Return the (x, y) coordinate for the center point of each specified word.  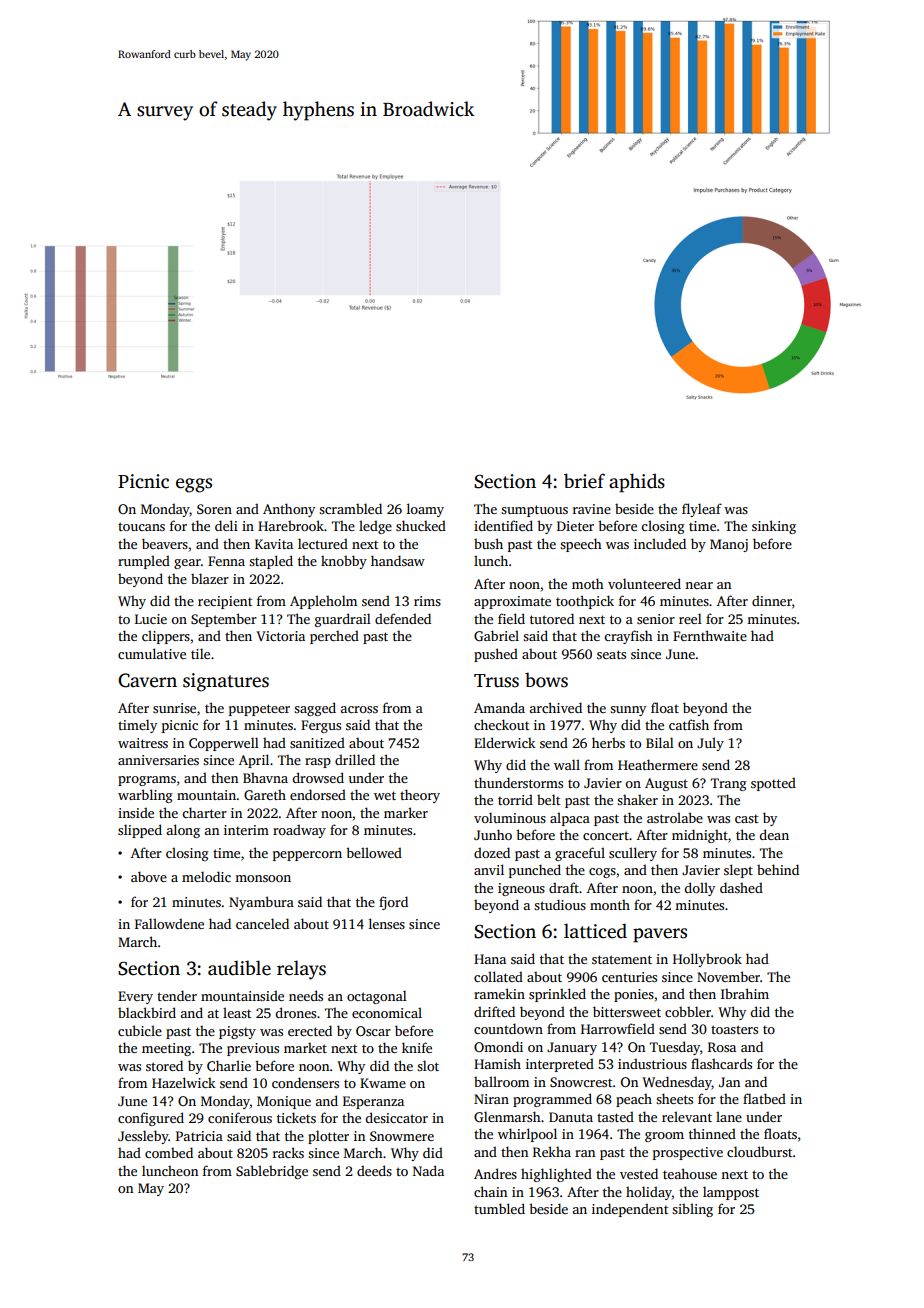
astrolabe (675, 817)
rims (427, 601)
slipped (140, 831)
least (237, 1012)
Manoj (729, 545)
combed (169, 1152)
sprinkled (557, 995)
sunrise (174, 708)
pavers (660, 935)
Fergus (321, 726)
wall (567, 764)
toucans (141, 526)
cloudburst (760, 1151)
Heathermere (658, 764)
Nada (428, 1170)
